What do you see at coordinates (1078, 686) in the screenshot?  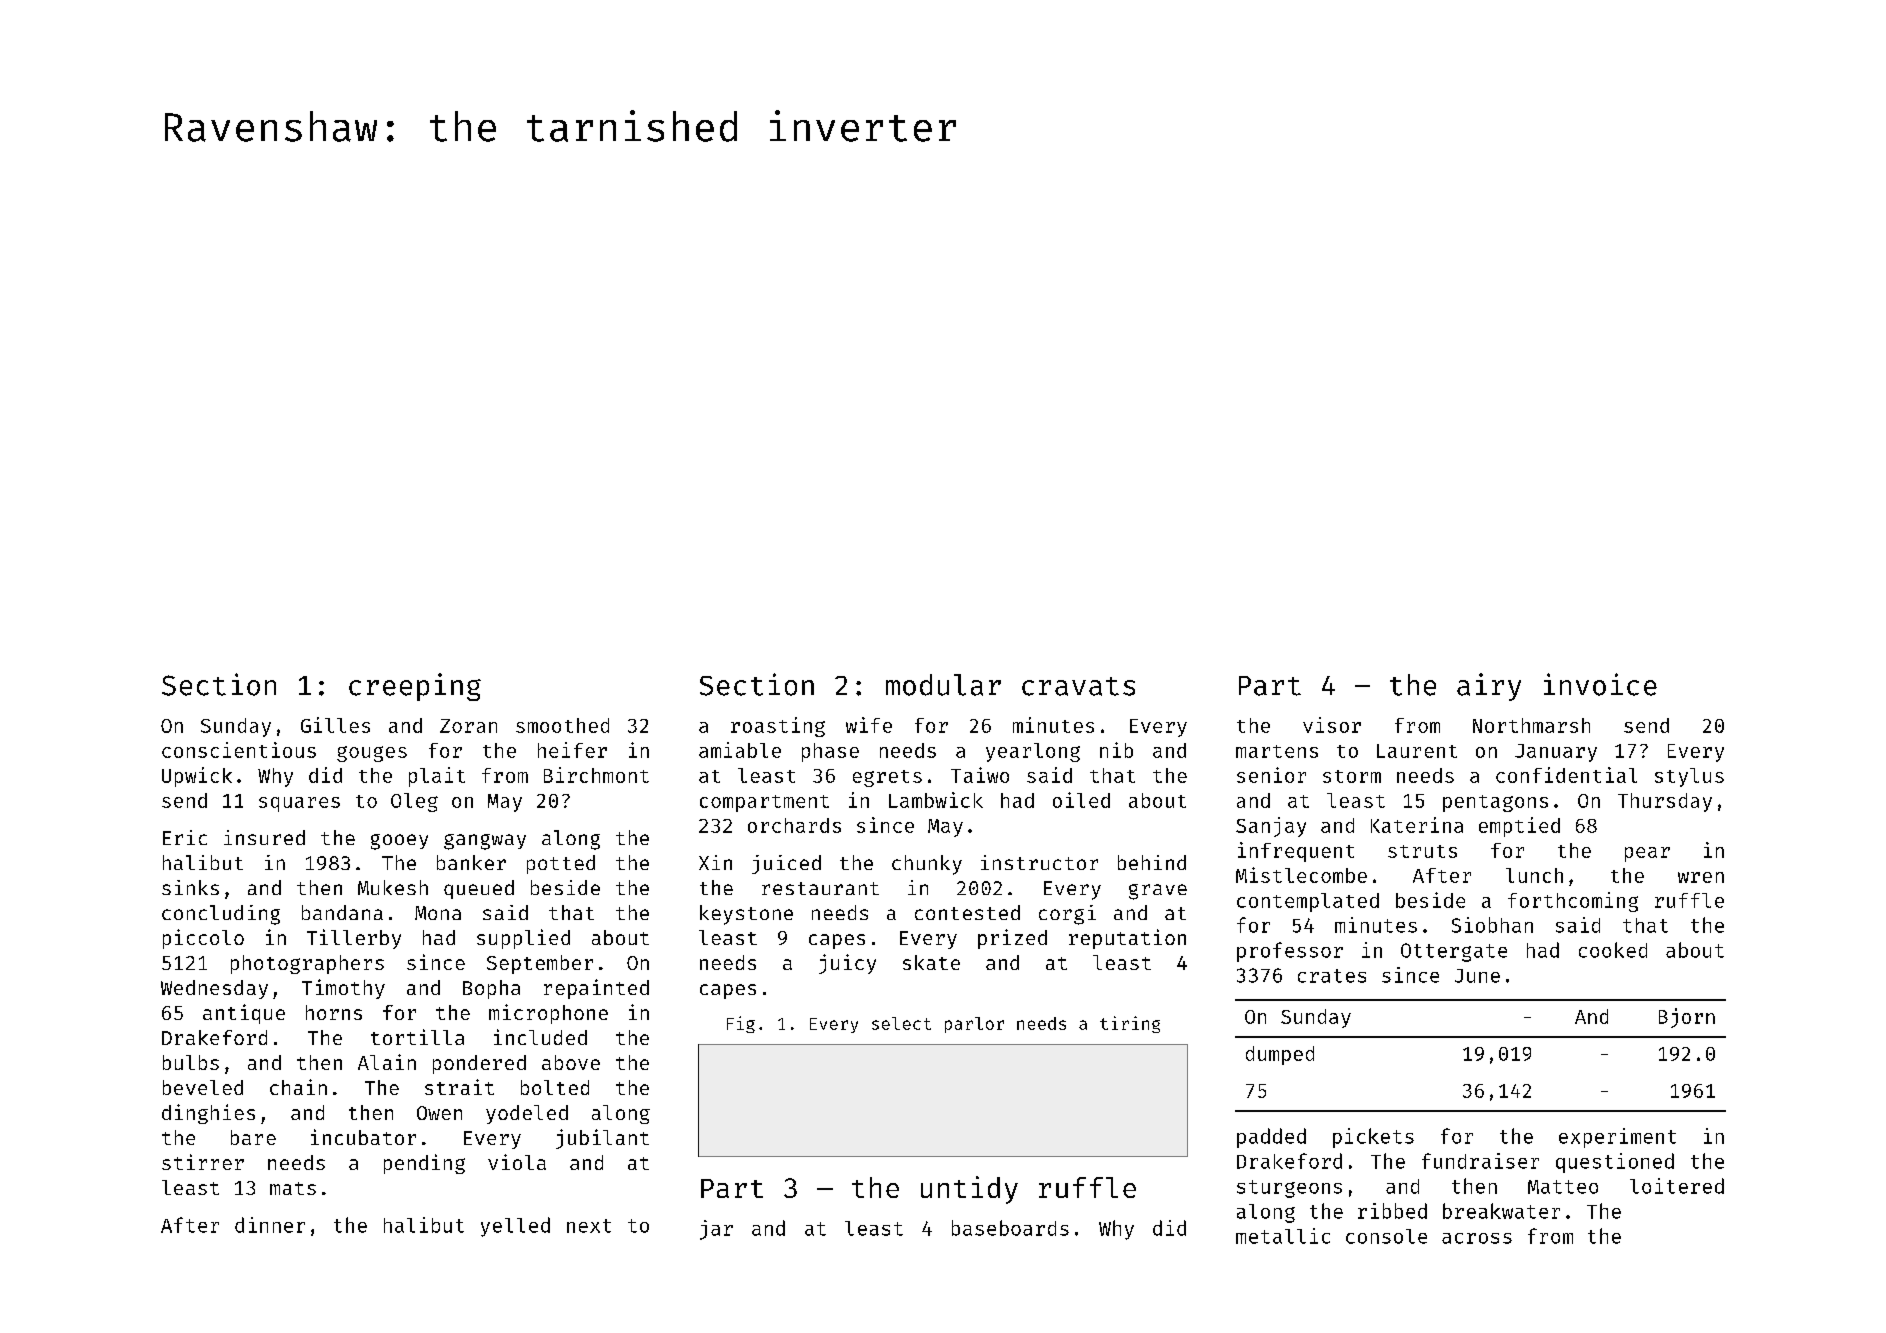 I see `cravats` at bounding box center [1078, 686].
